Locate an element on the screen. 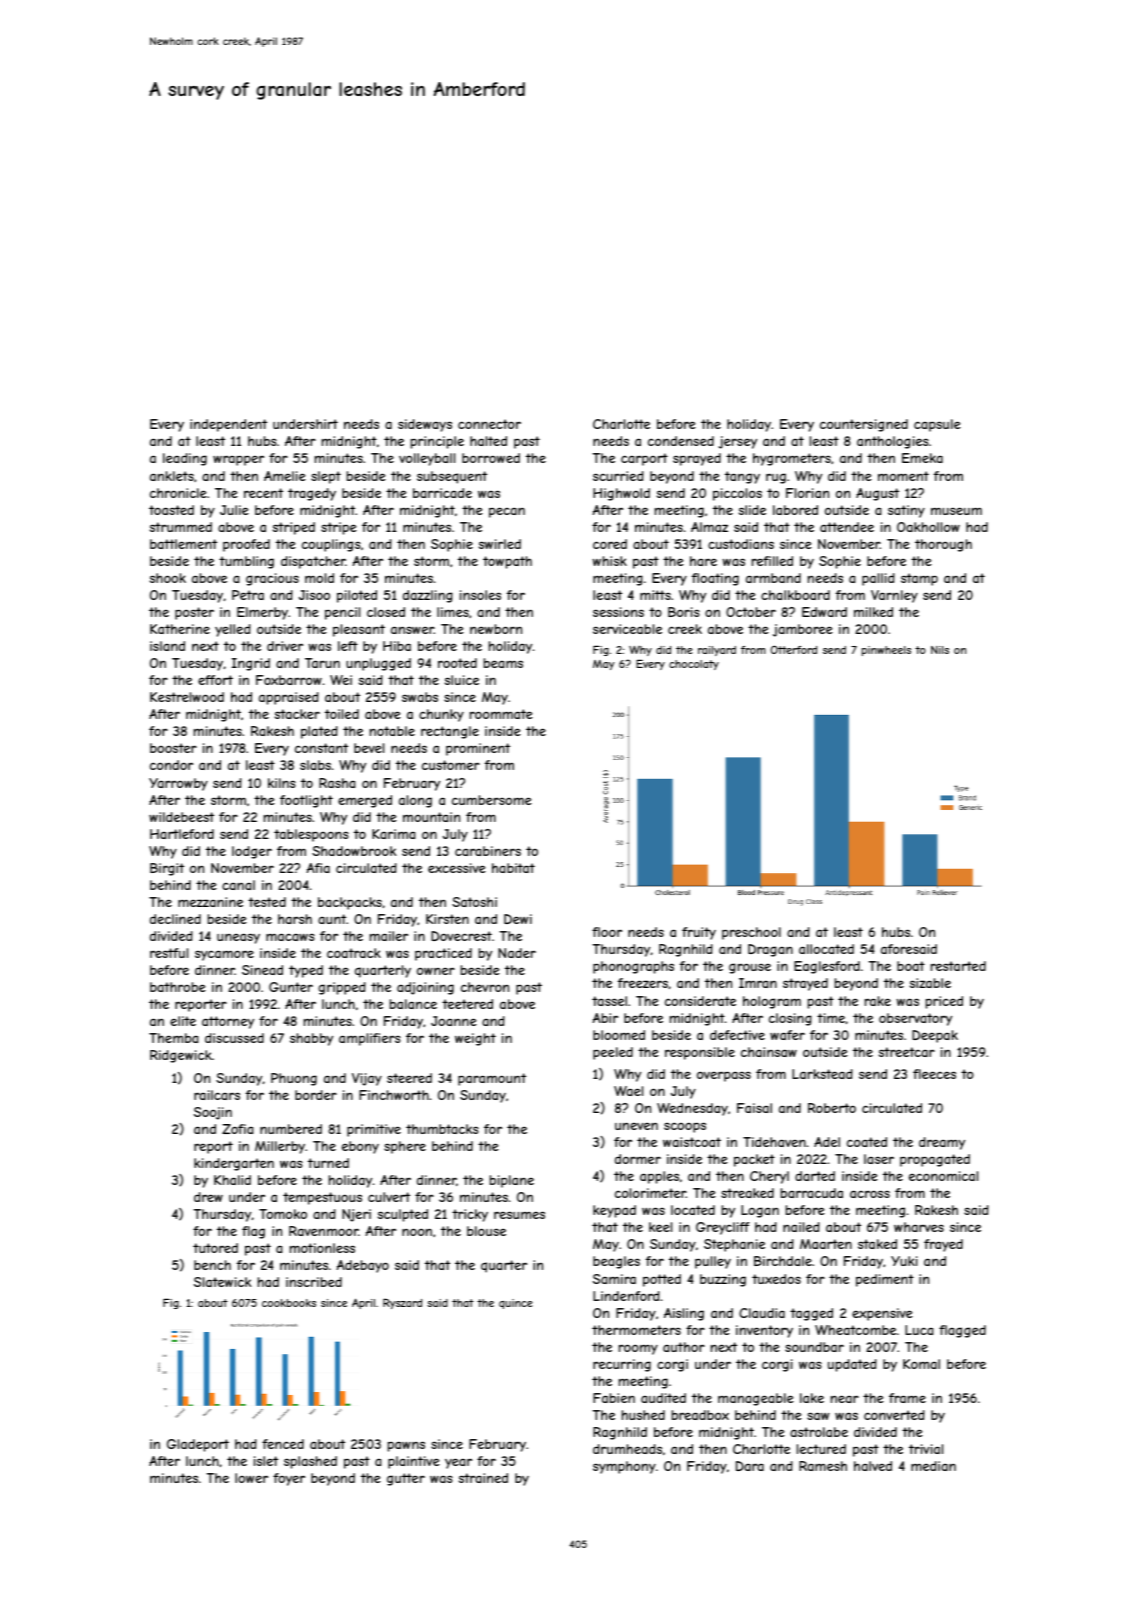  paramount is located at coordinates (492, 1079).
